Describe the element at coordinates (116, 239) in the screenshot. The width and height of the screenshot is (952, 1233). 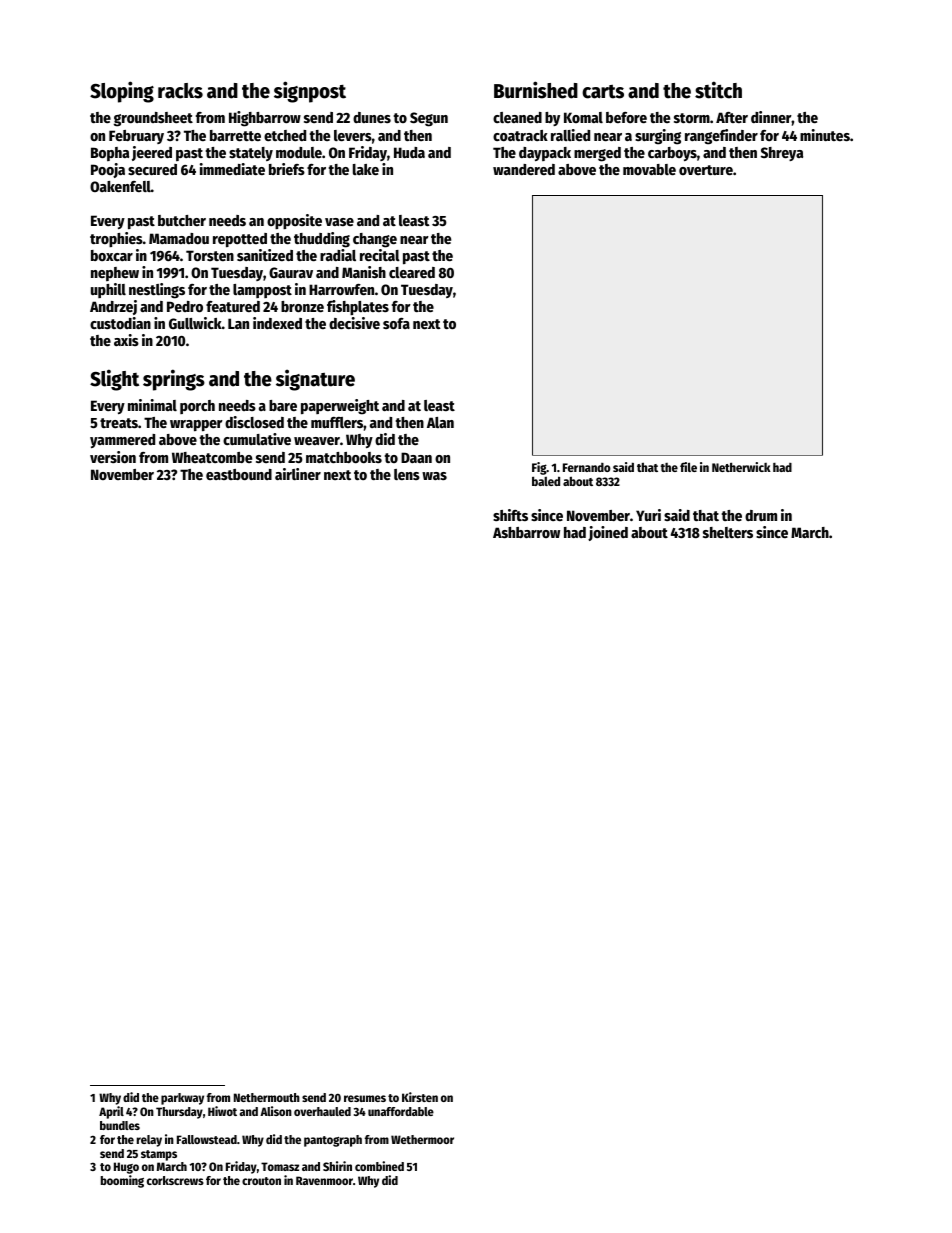
I see `trophies` at that location.
